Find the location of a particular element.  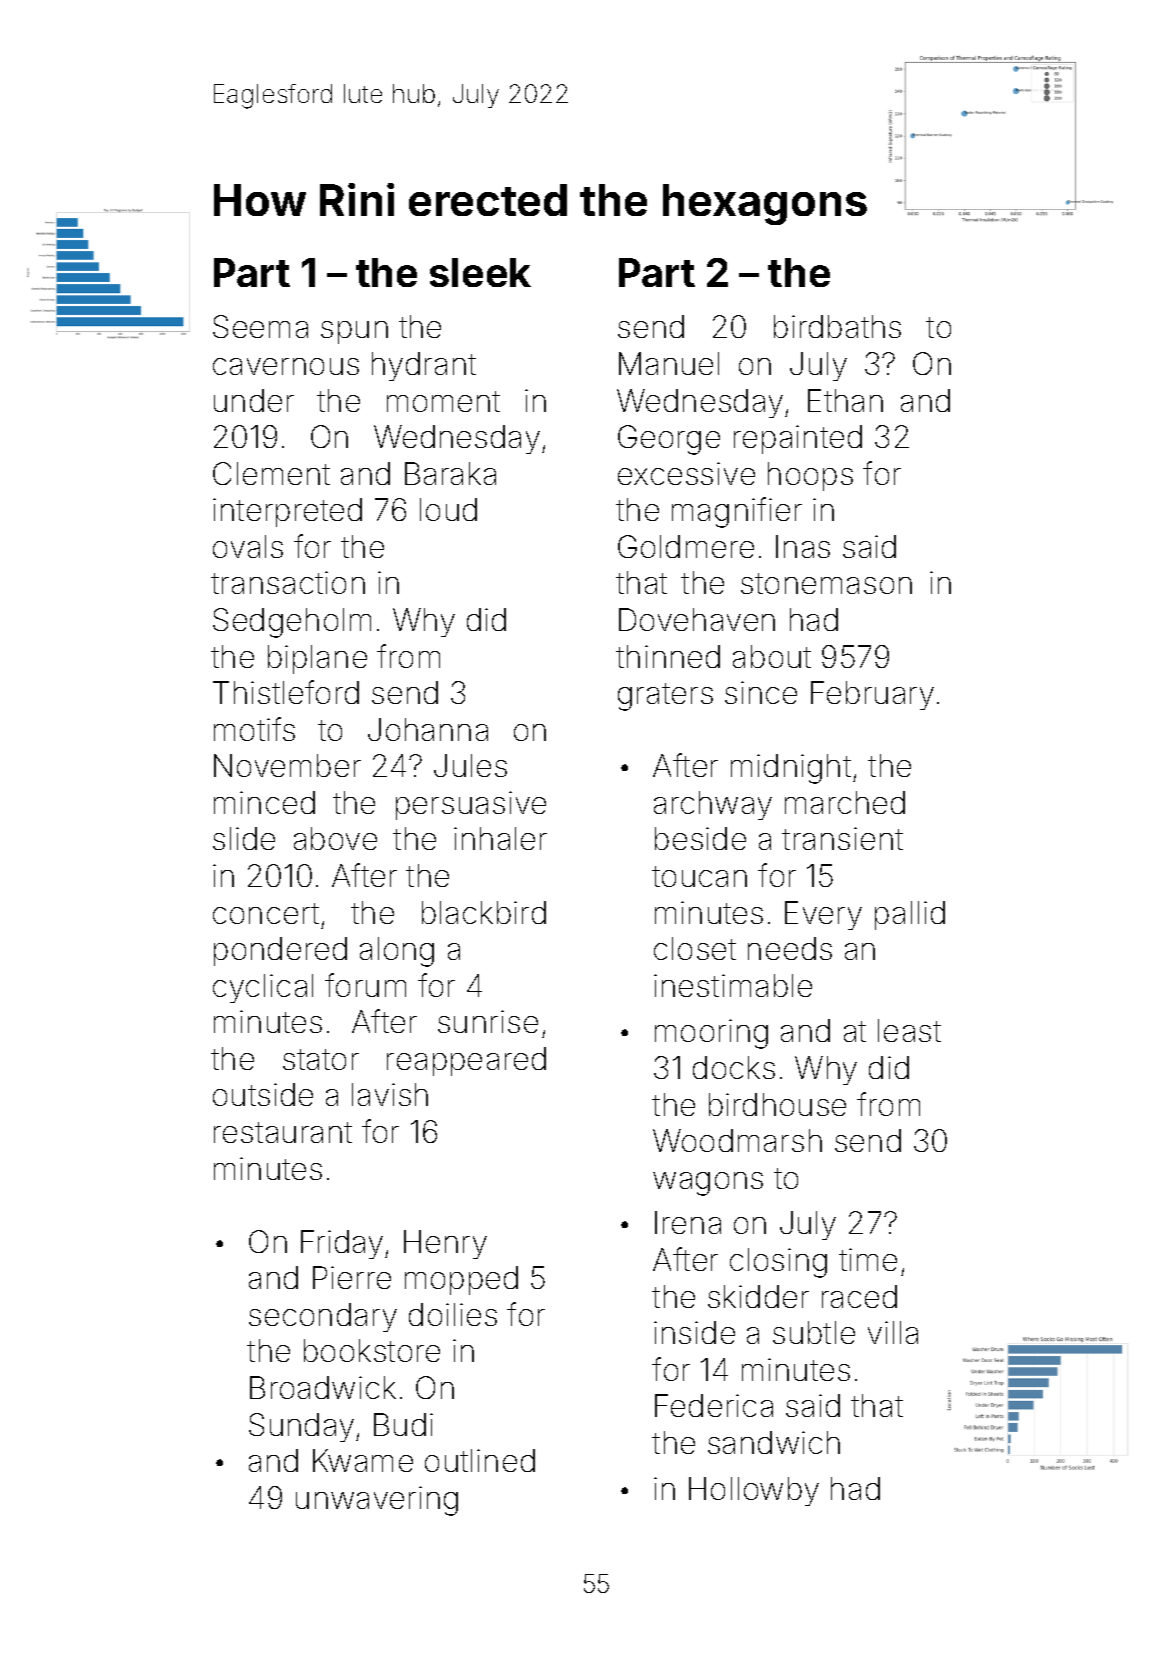

sleek is located at coordinates (480, 272).
